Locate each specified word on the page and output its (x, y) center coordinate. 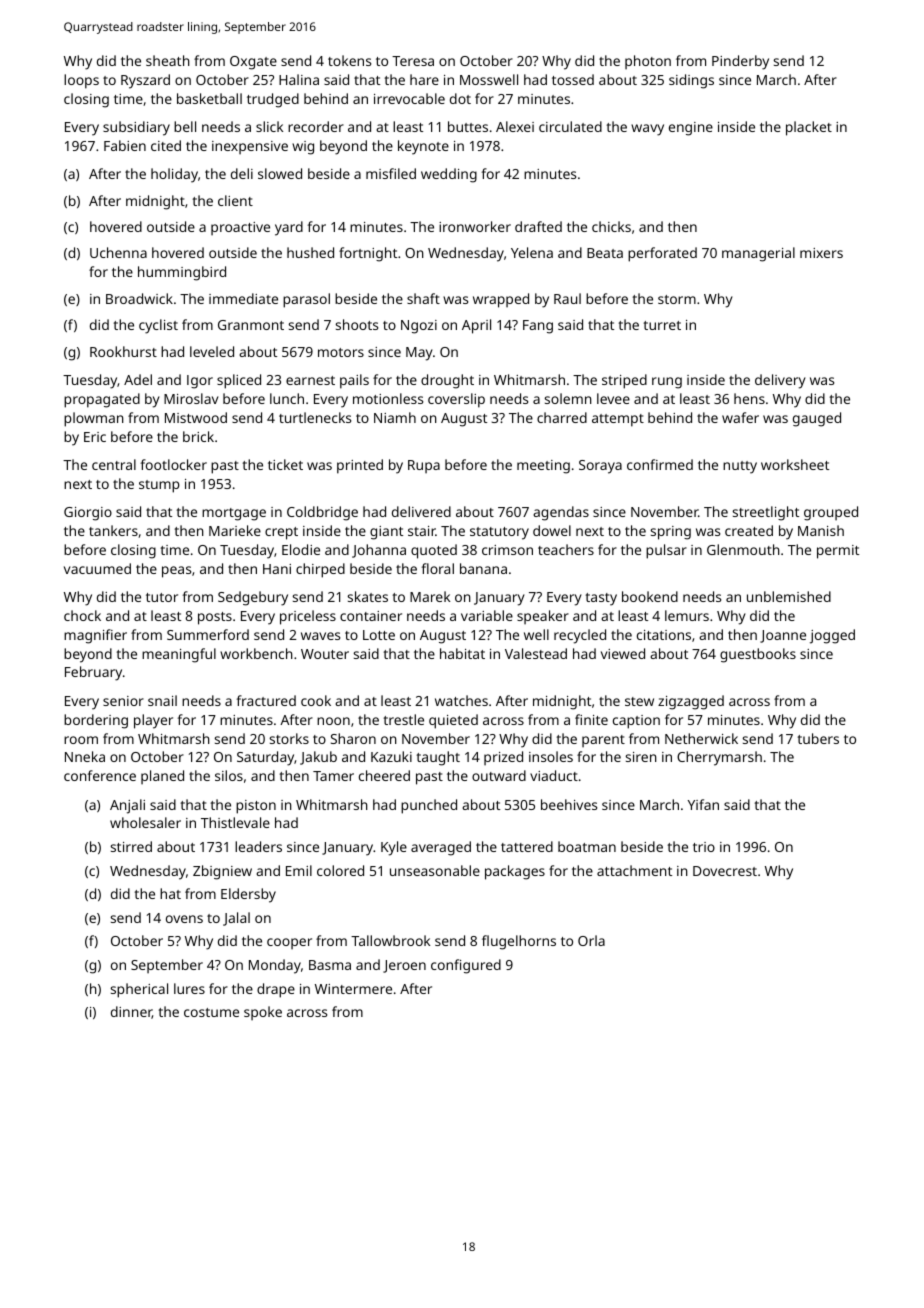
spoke (263, 1013)
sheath (168, 60)
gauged (817, 419)
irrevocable (409, 98)
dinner (131, 1012)
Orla (591, 940)
